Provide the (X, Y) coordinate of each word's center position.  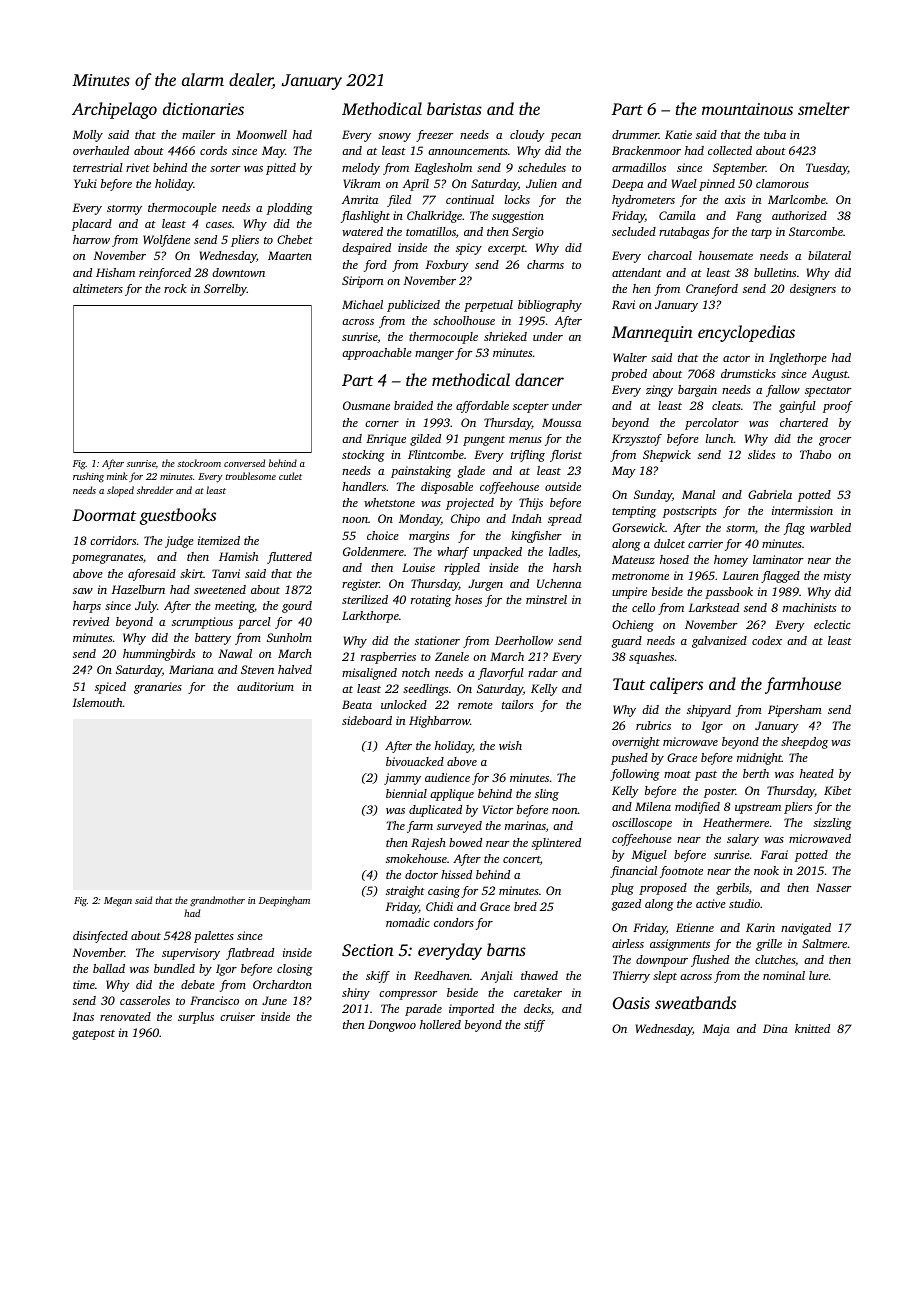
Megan (118, 902)
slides (761, 454)
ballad (109, 968)
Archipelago (114, 110)
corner (382, 424)
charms (545, 264)
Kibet (838, 790)
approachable (377, 354)
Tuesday (827, 169)
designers (813, 290)
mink (117, 476)
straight (405, 892)
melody (361, 169)
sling (547, 795)
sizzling (832, 824)
